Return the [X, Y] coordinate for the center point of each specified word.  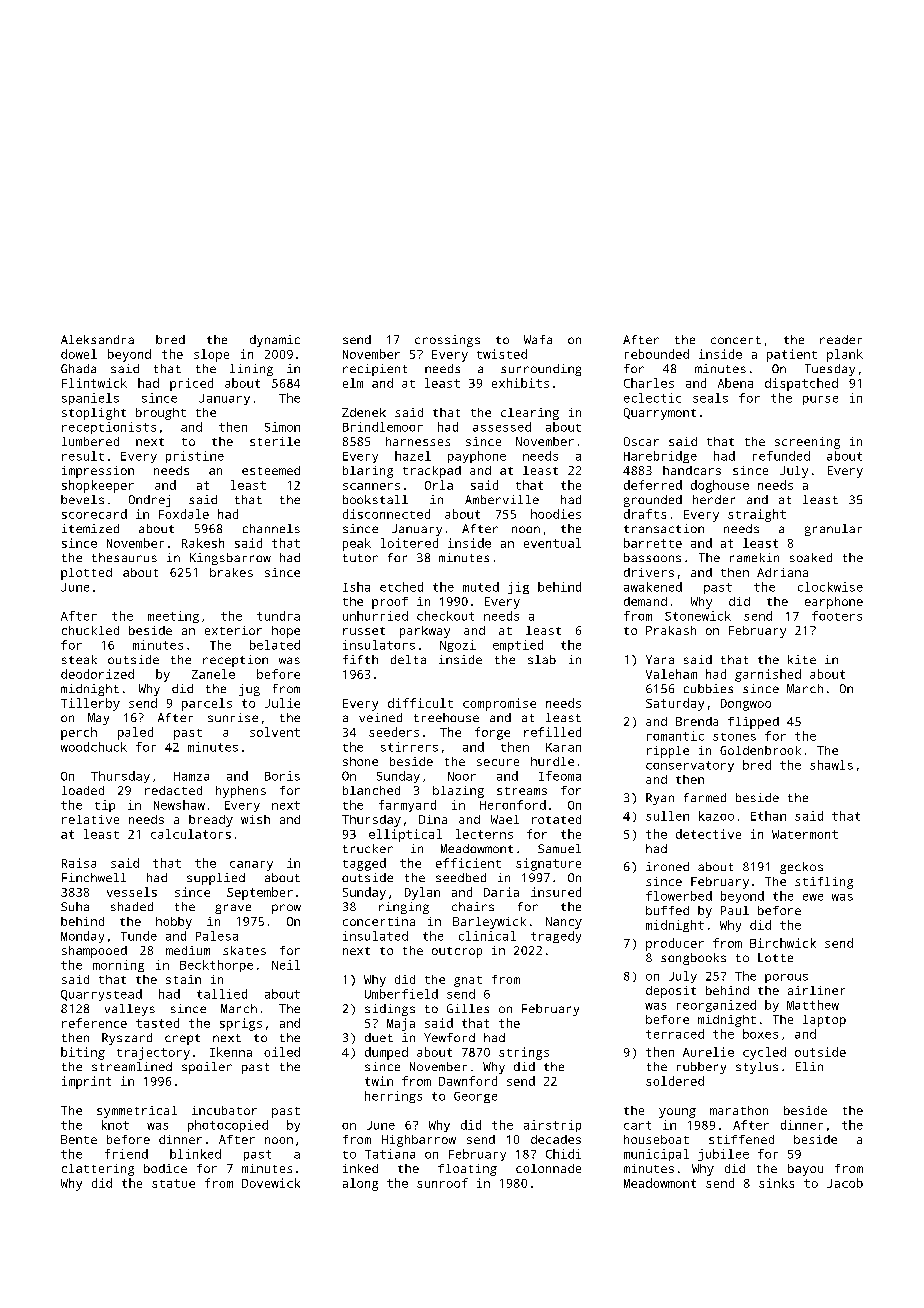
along [360, 1184]
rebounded [657, 354]
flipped [753, 723]
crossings [447, 341]
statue [173, 1183]
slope [211, 355]
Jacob [845, 1183]
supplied [216, 879]
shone [360, 761]
